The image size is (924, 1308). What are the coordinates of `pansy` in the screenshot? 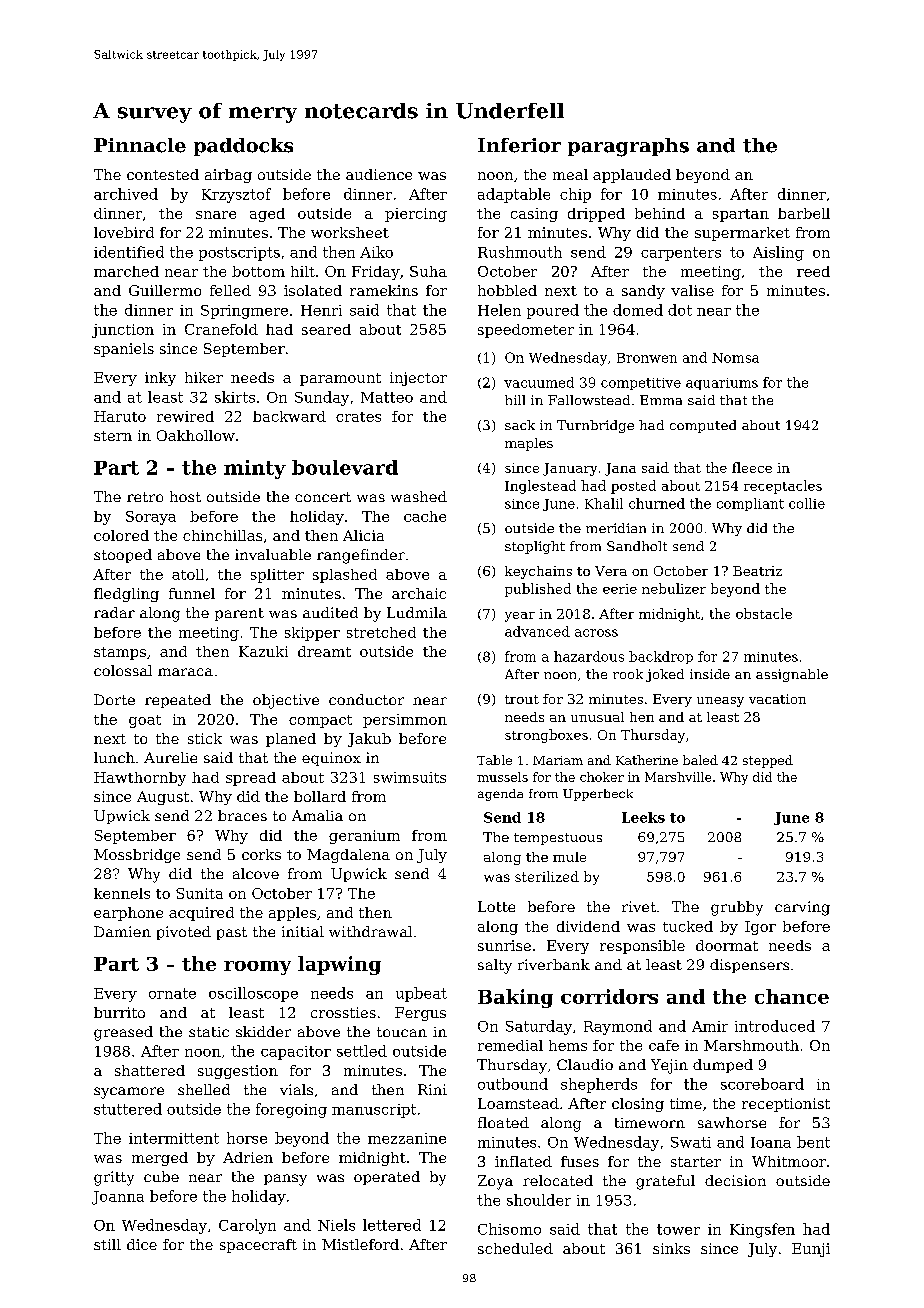 It's located at (285, 1180).
